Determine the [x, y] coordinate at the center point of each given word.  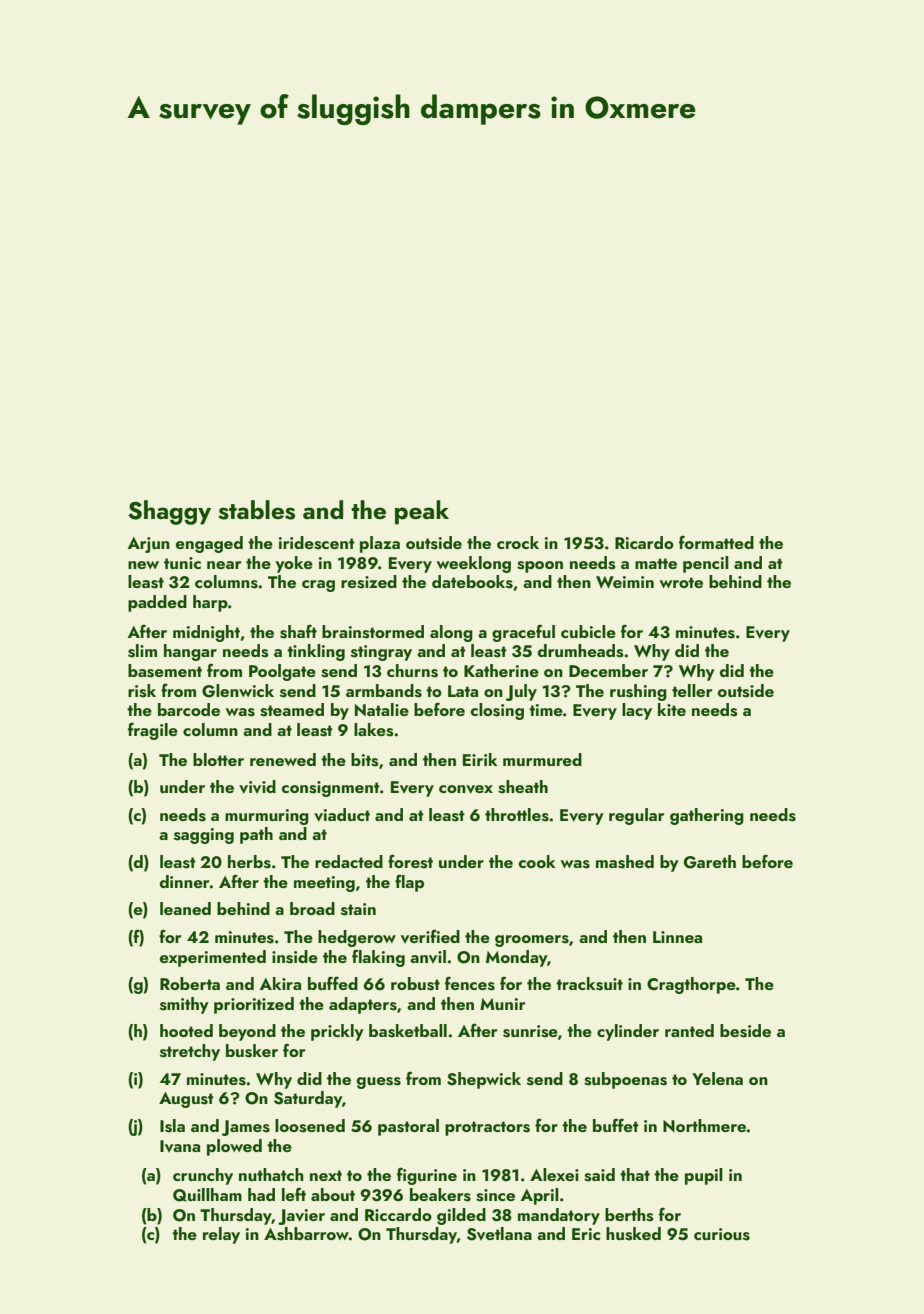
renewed [283, 759]
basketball [408, 1031]
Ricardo [644, 542]
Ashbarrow [306, 1234]
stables [256, 510]
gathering [707, 816]
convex [466, 789]
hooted [186, 1030]
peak [422, 512]
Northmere [705, 1125]
